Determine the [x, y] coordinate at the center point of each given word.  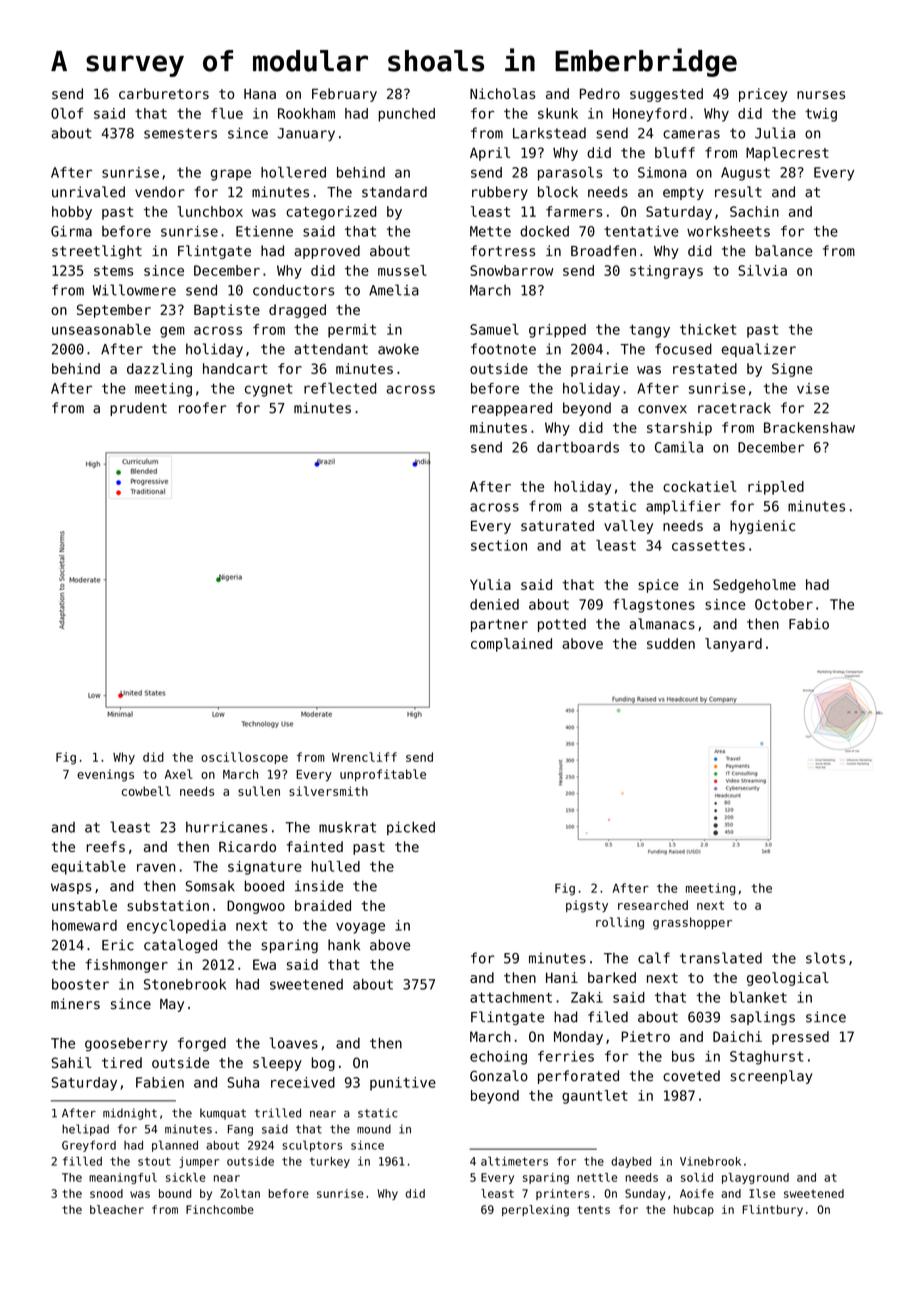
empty [683, 193]
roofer [202, 408]
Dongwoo [256, 907]
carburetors [164, 93]
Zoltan [240, 1193]
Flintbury [772, 1210]
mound [374, 1129]
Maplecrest [787, 154]
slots [825, 958]
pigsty [587, 906]
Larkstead [549, 133]
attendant [331, 349]
